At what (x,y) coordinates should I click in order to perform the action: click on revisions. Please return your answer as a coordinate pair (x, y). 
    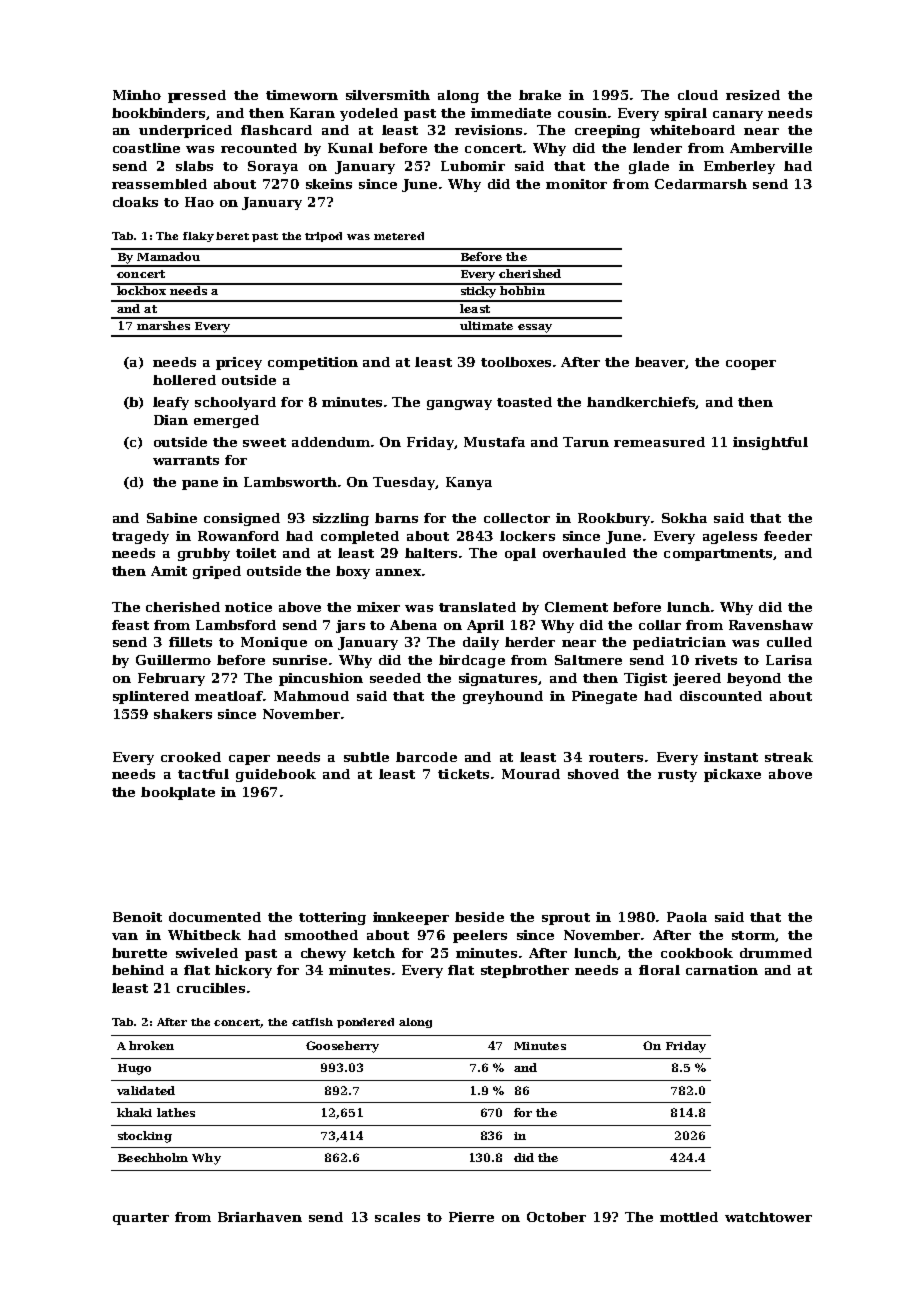
    Looking at the image, I should click on (488, 130).
